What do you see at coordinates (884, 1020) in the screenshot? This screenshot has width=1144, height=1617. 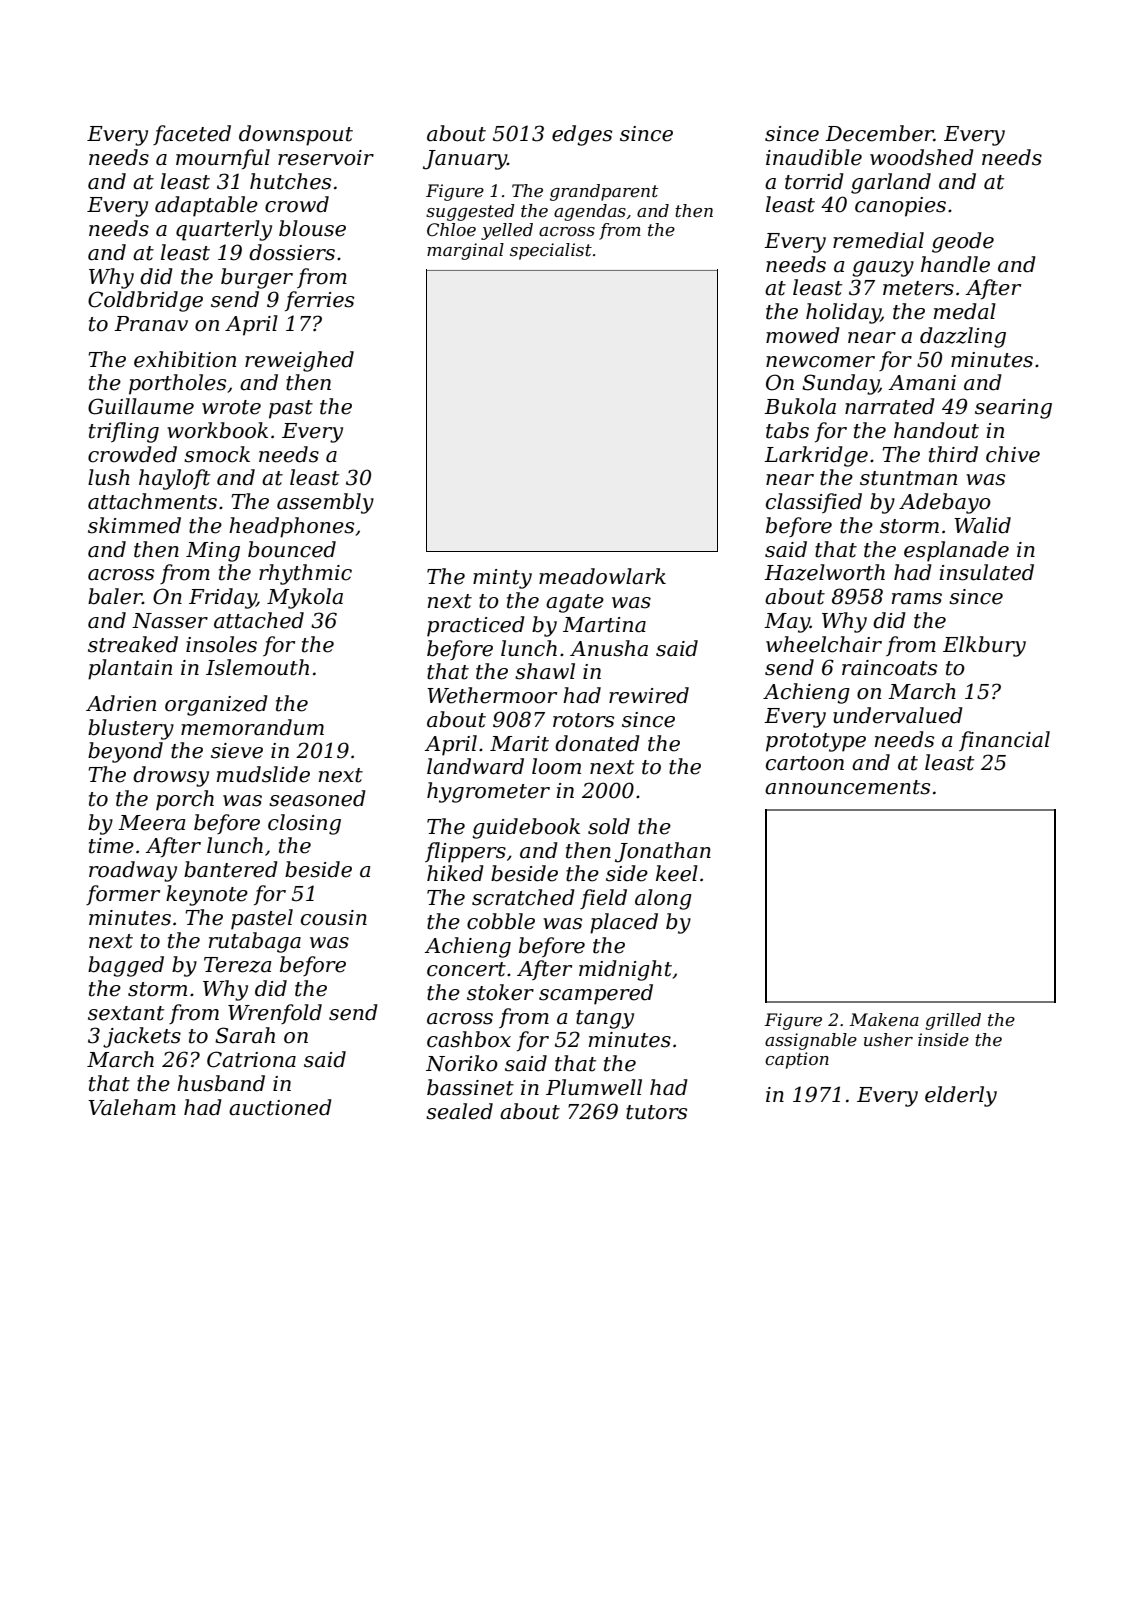 I see `Makena` at bounding box center [884, 1020].
